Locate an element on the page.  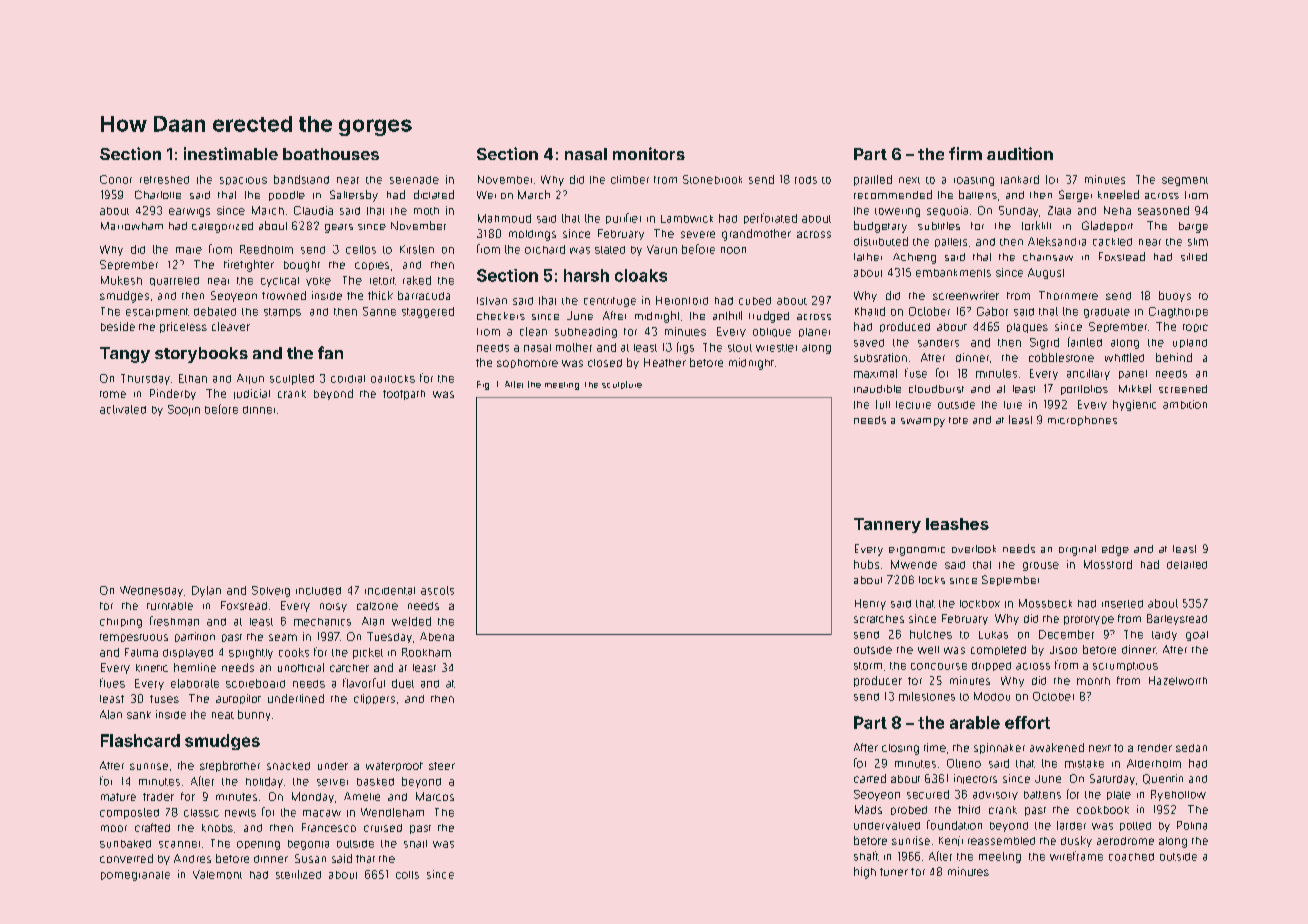
cordial is located at coordinates (348, 379).
